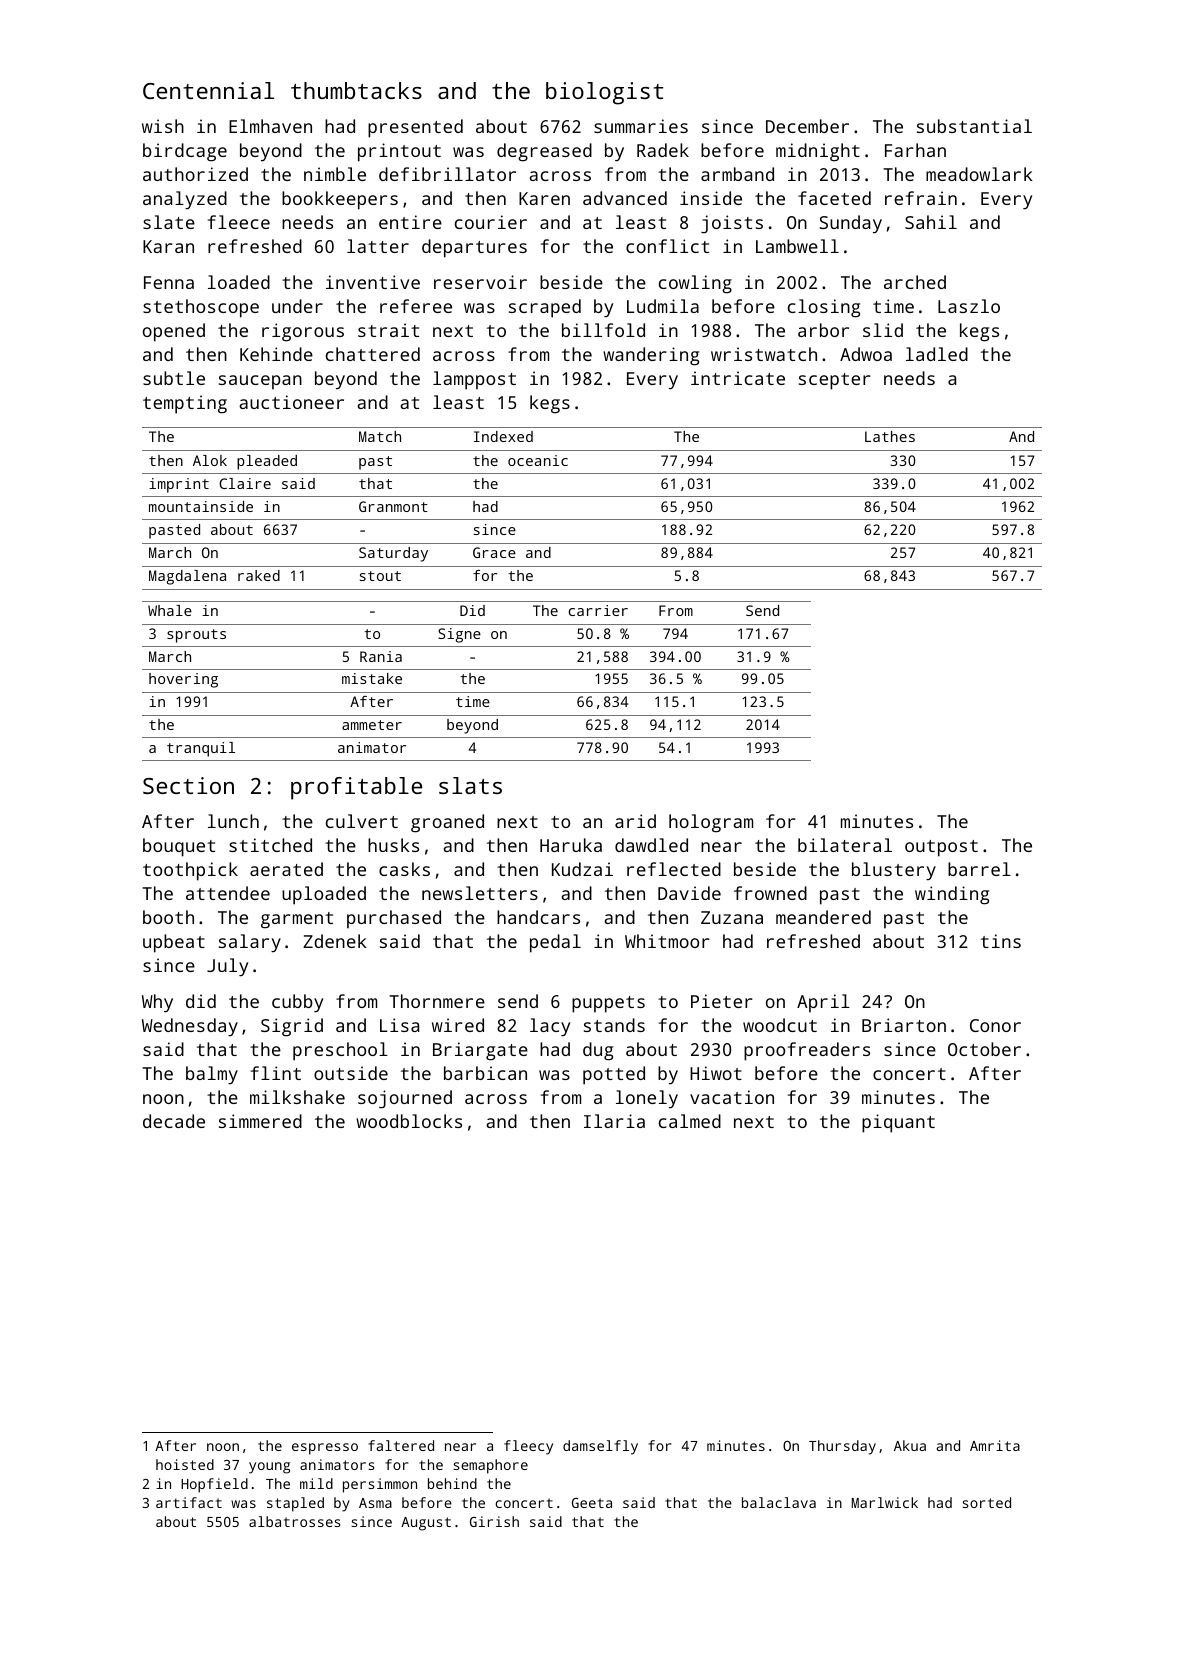 The height and width of the document is (1674, 1184). Describe the element at coordinates (986, 1502) in the document. I see `sorted` at that location.
